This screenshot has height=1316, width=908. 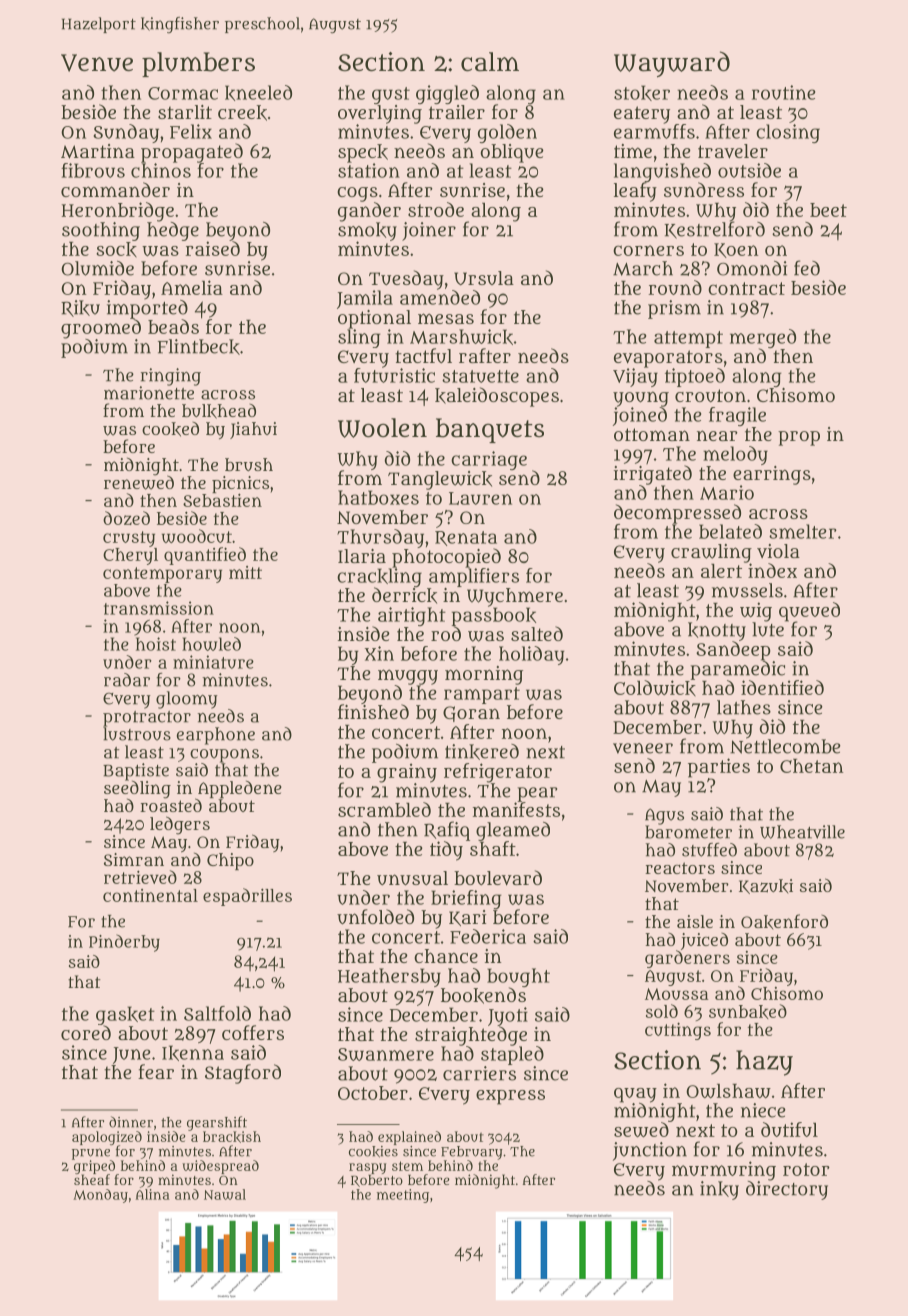 I want to click on gearshift, so click(x=217, y=1123).
